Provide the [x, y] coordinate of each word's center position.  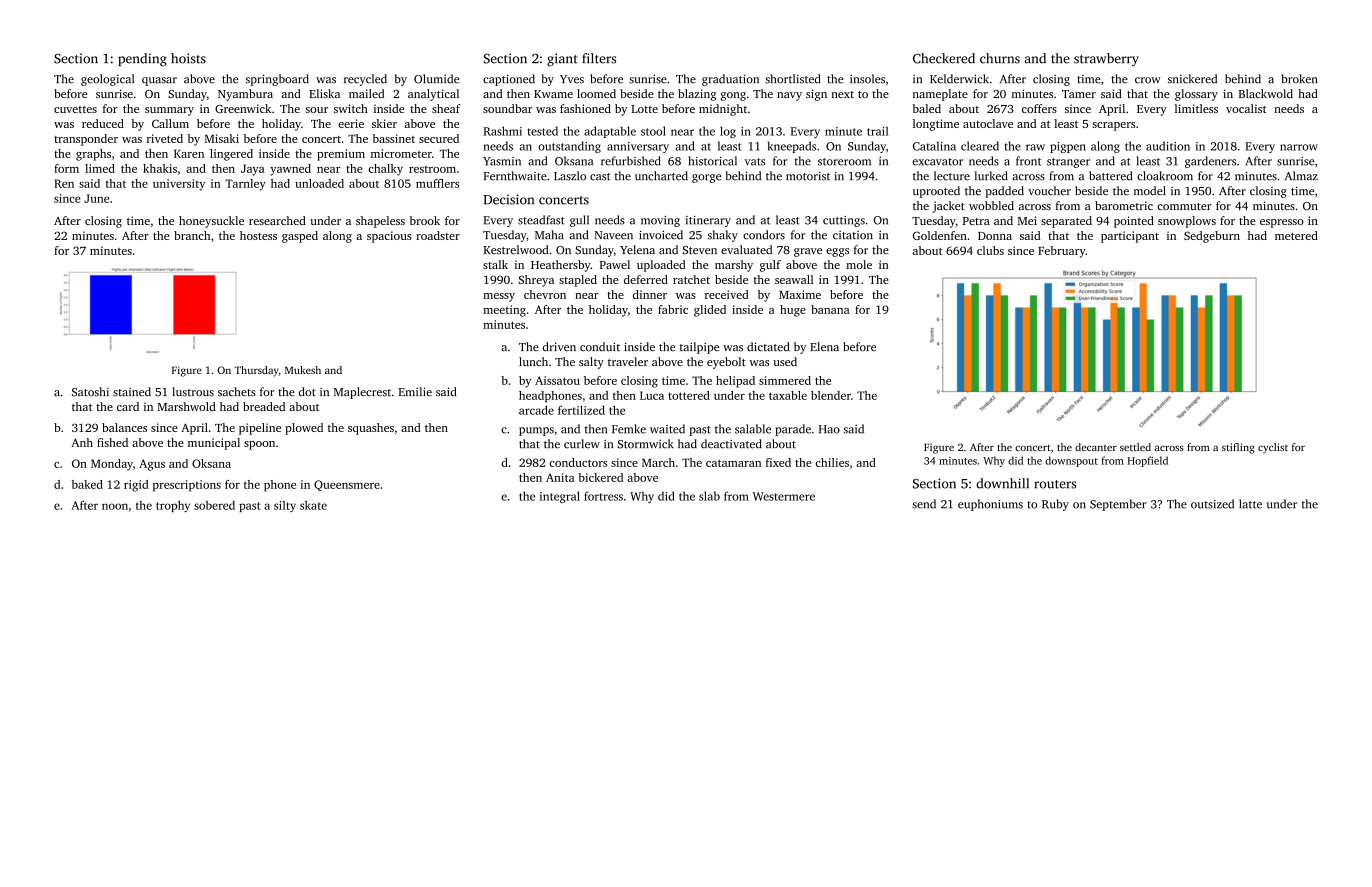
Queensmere [347, 485]
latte [1250, 504]
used [785, 361]
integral [560, 497]
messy [499, 297]
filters [599, 58]
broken [1299, 79]
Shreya [536, 281]
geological [107, 80]
